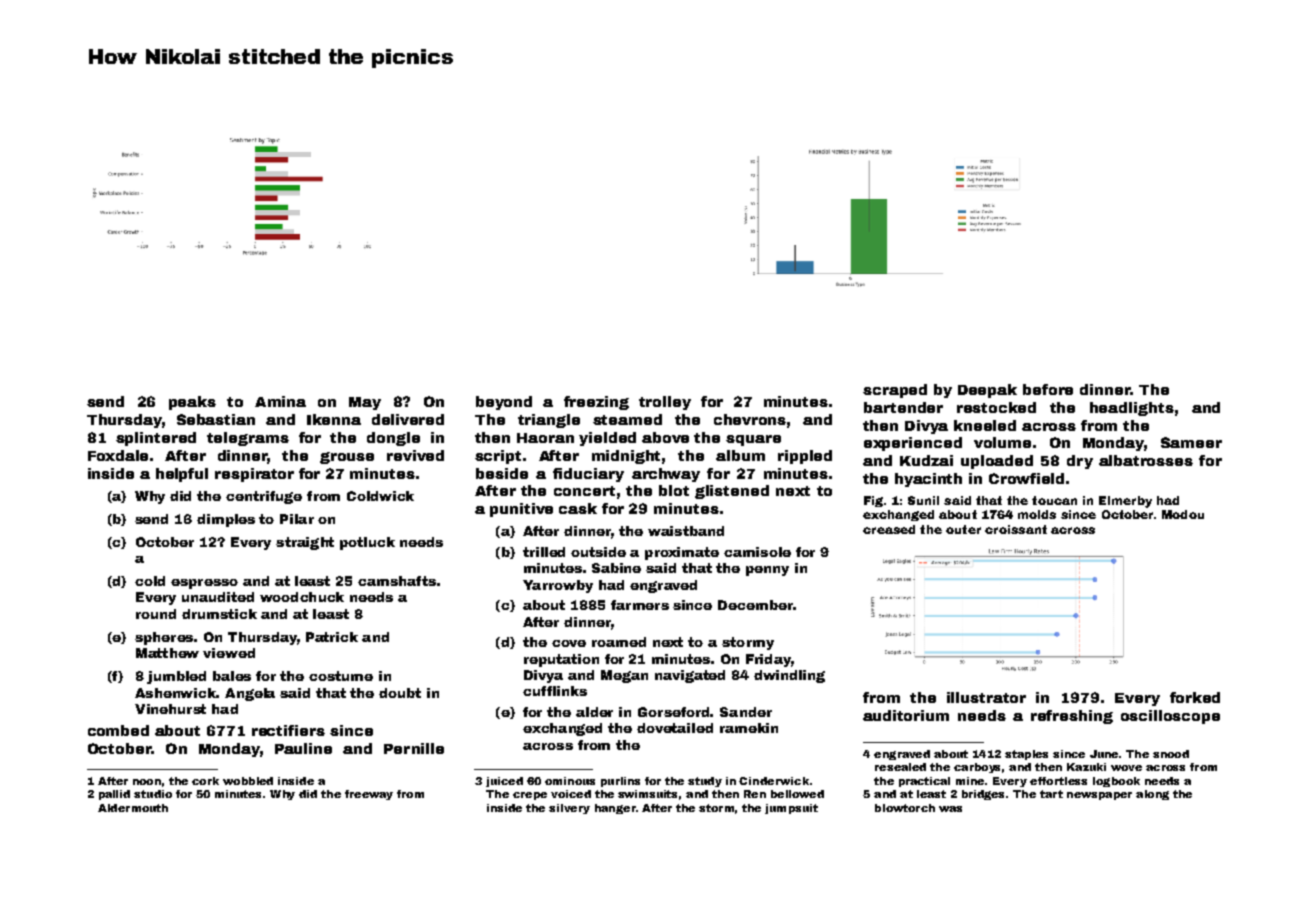 This page has height=924, width=1308. What do you see at coordinates (280, 401) in the page?
I see `Amina` at bounding box center [280, 401].
